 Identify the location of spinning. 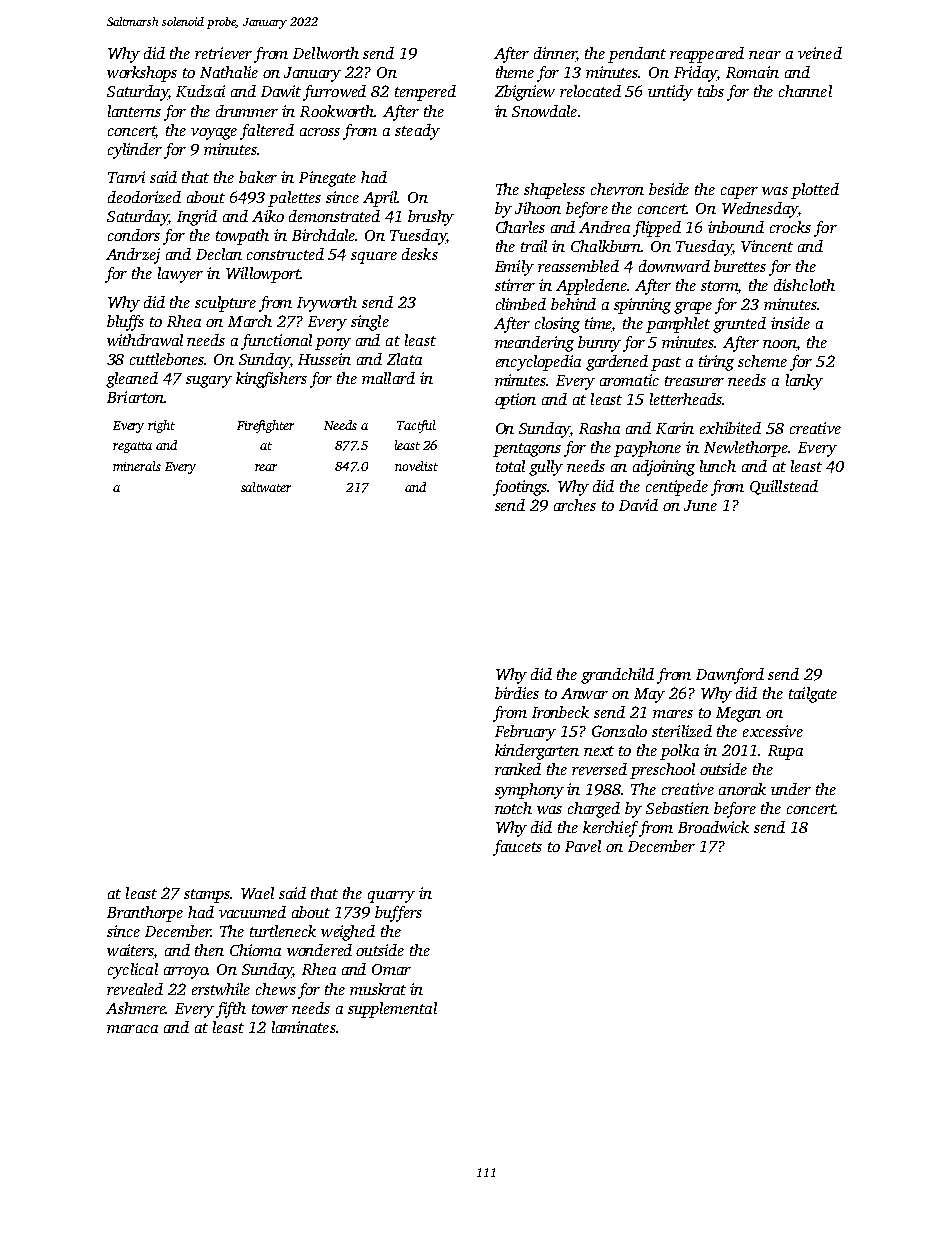
(642, 306).
